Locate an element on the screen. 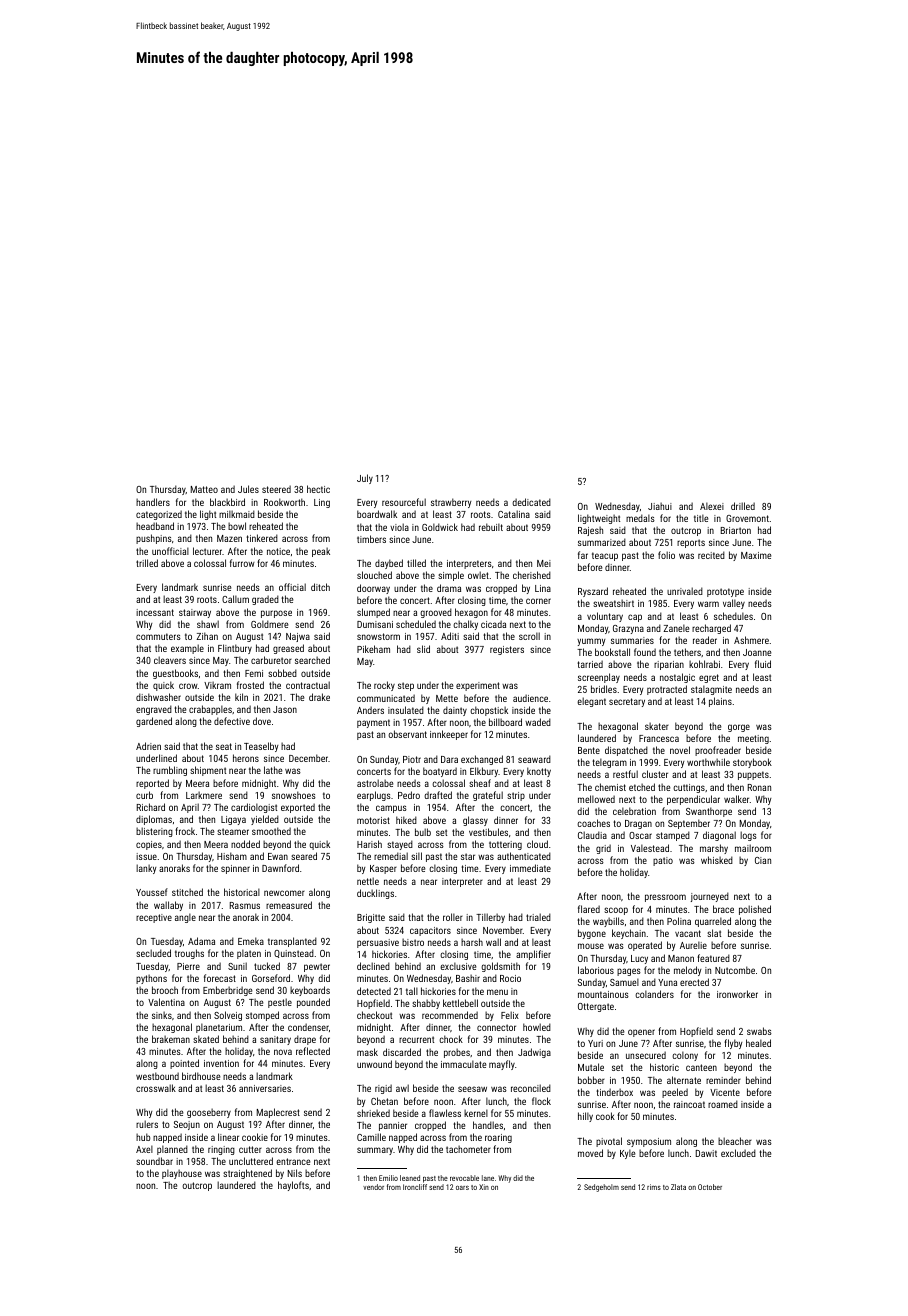 Image resolution: width=908 pixels, height=1316 pixels. exclusive is located at coordinates (458, 966).
